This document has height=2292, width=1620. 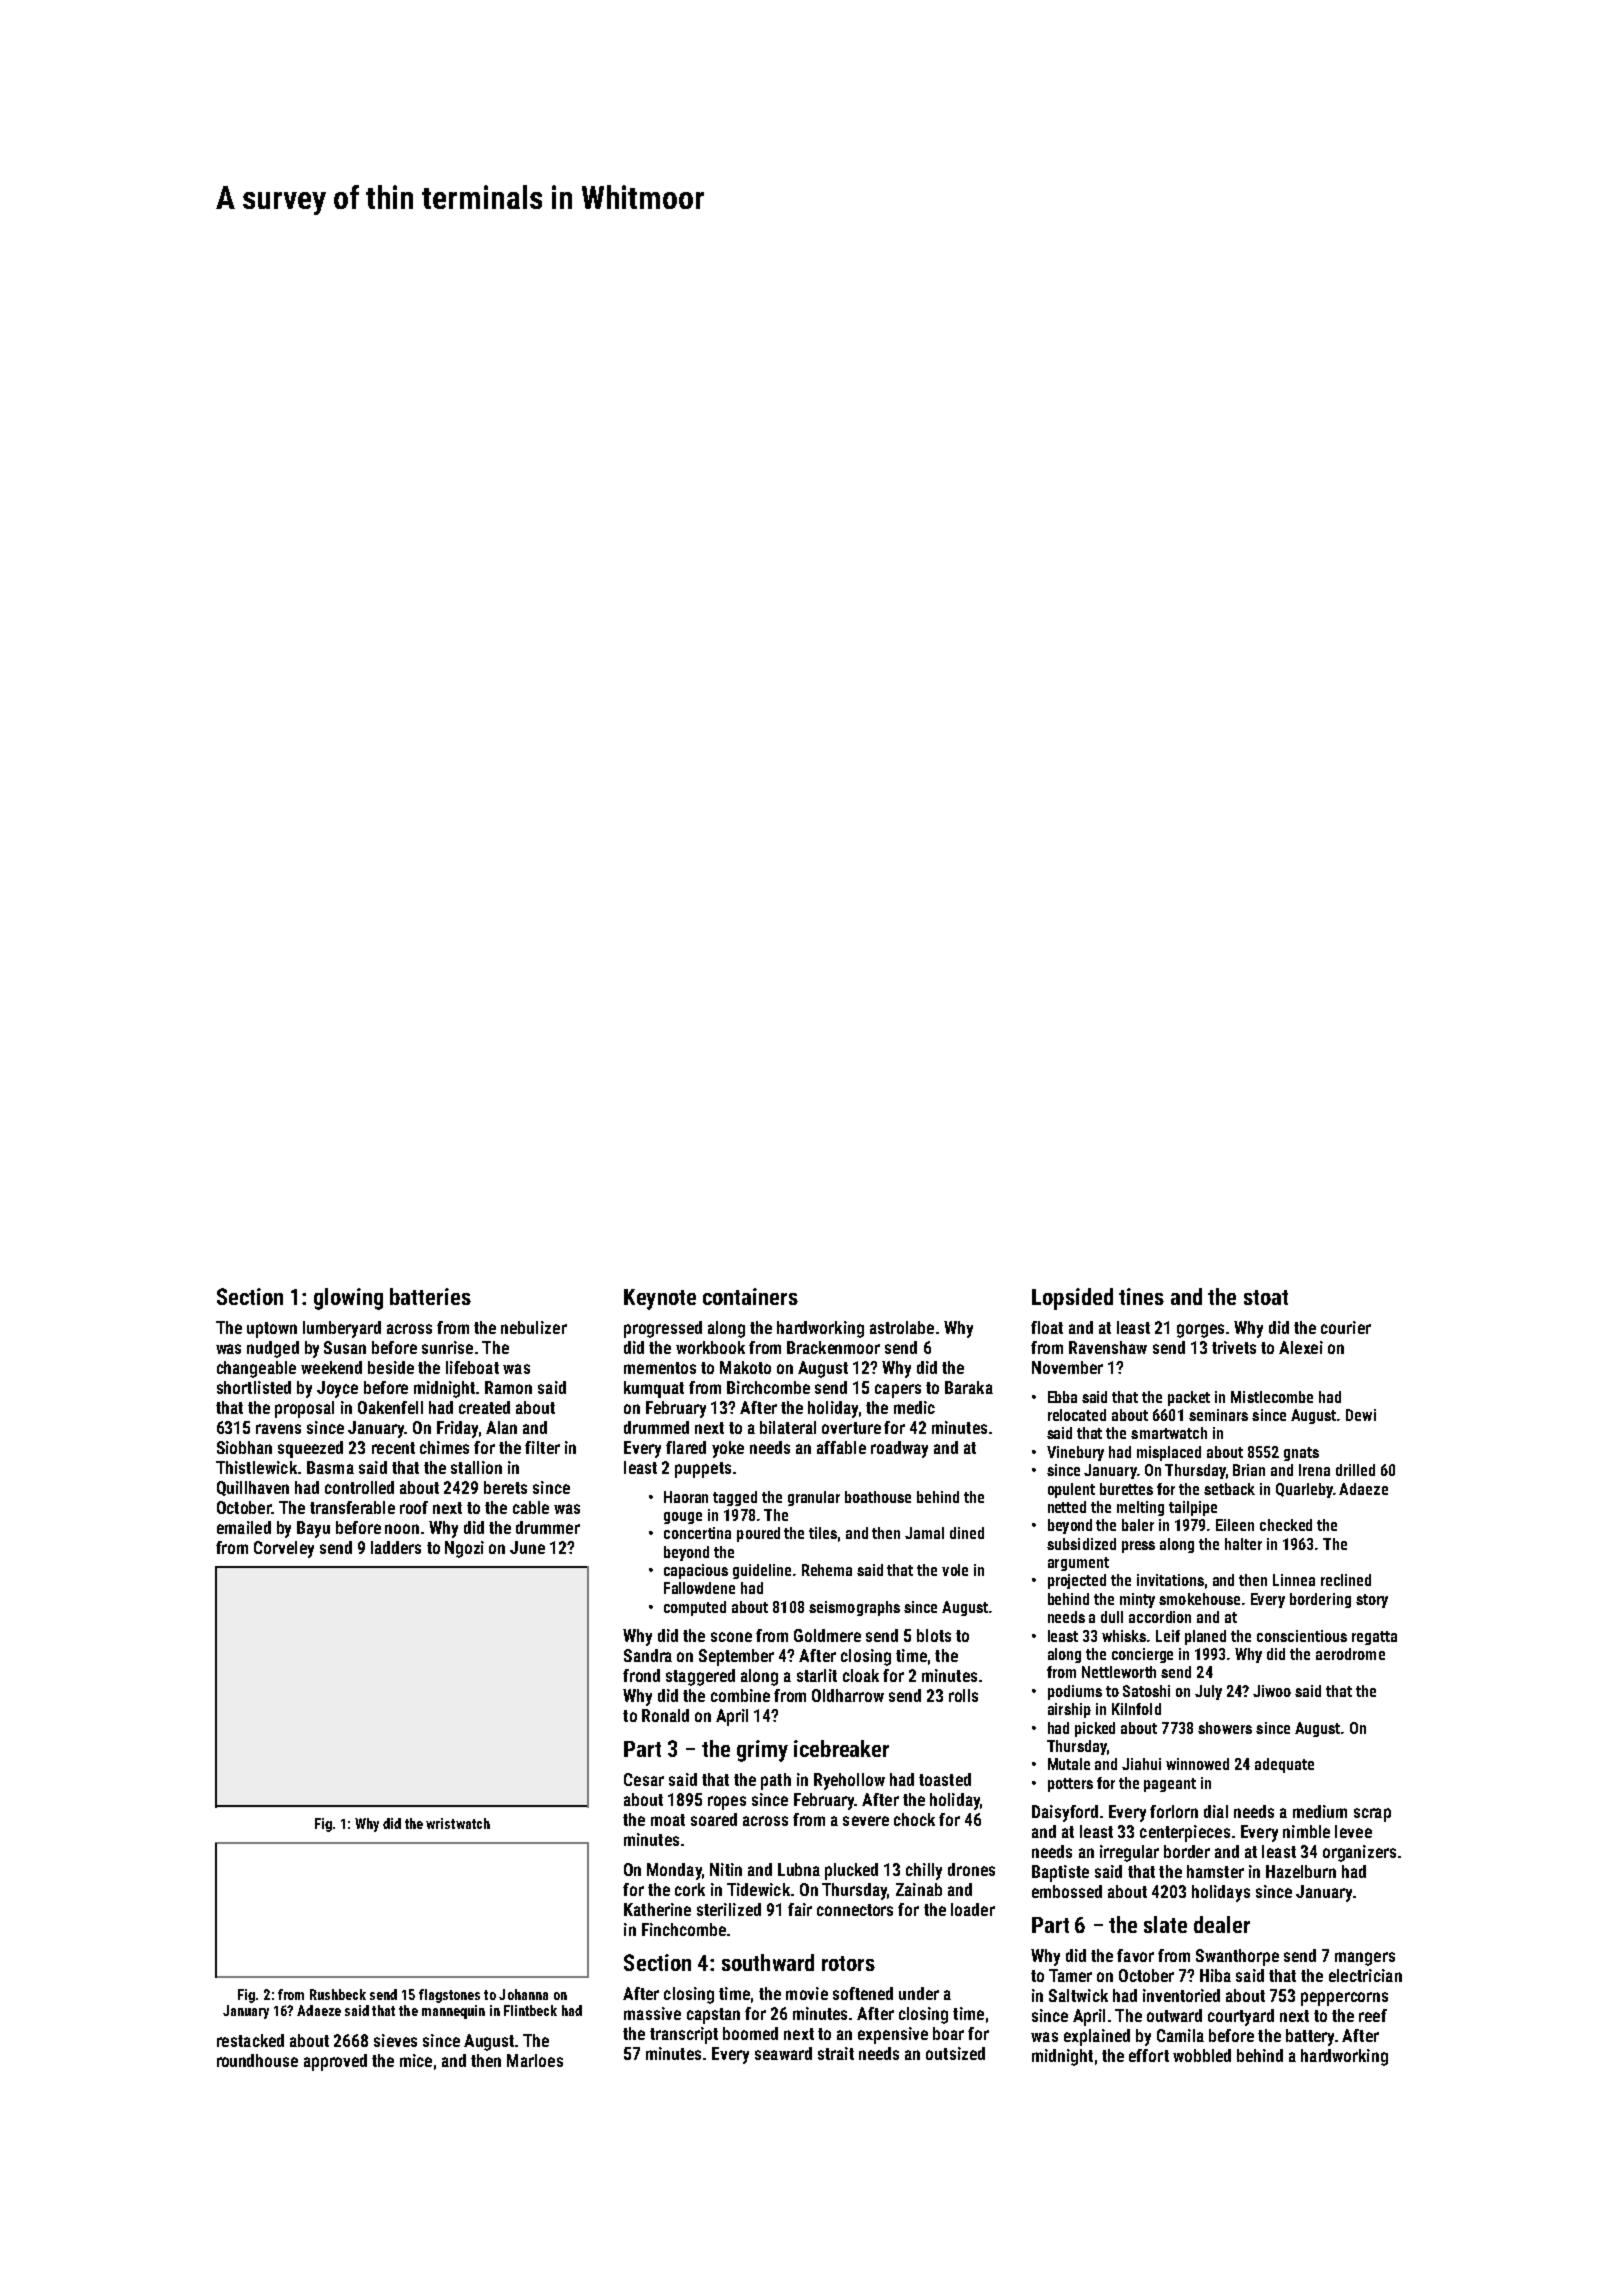 What do you see at coordinates (735, 1498) in the document?
I see `tagged` at bounding box center [735, 1498].
